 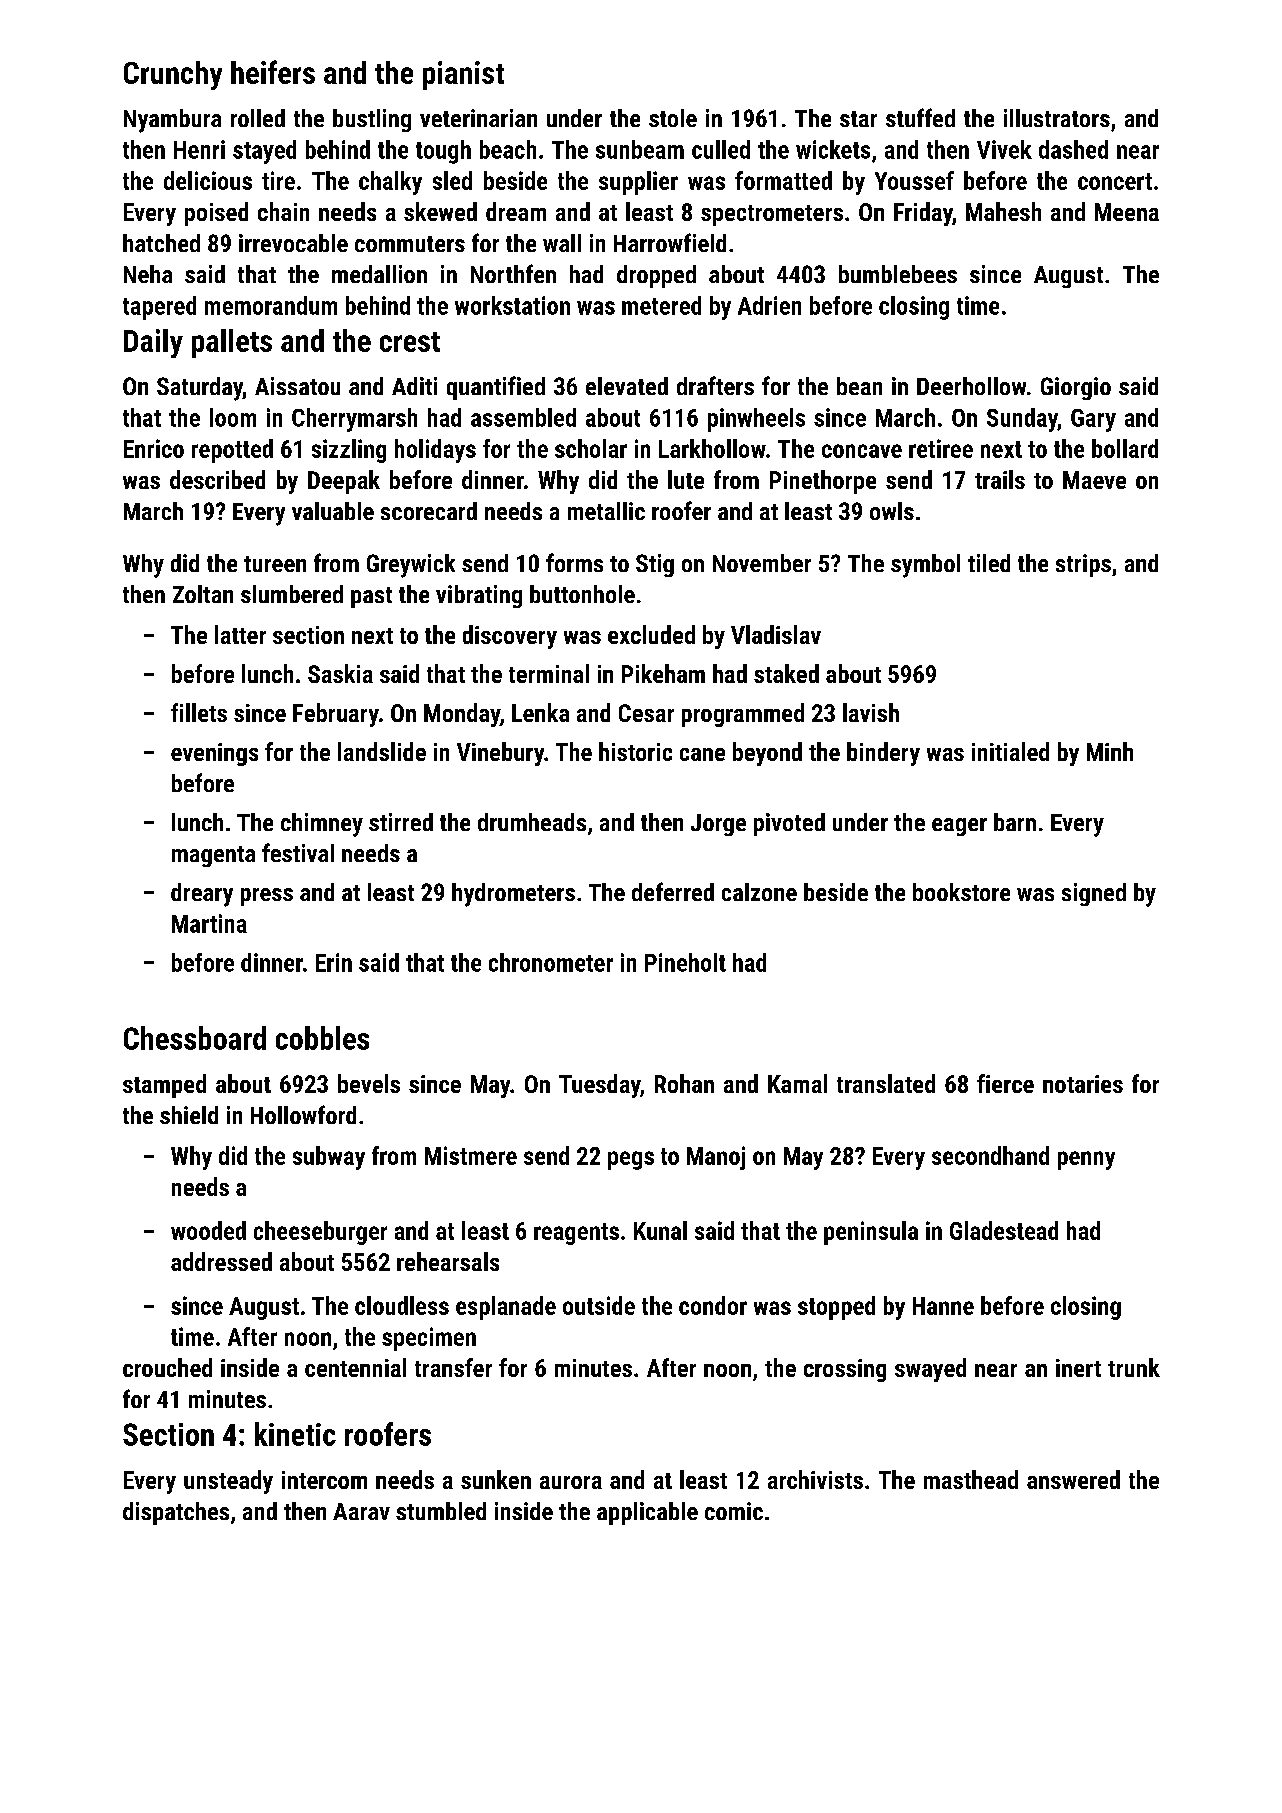 What do you see at coordinates (1000, 479) in the page?
I see `trails` at bounding box center [1000, 479].
